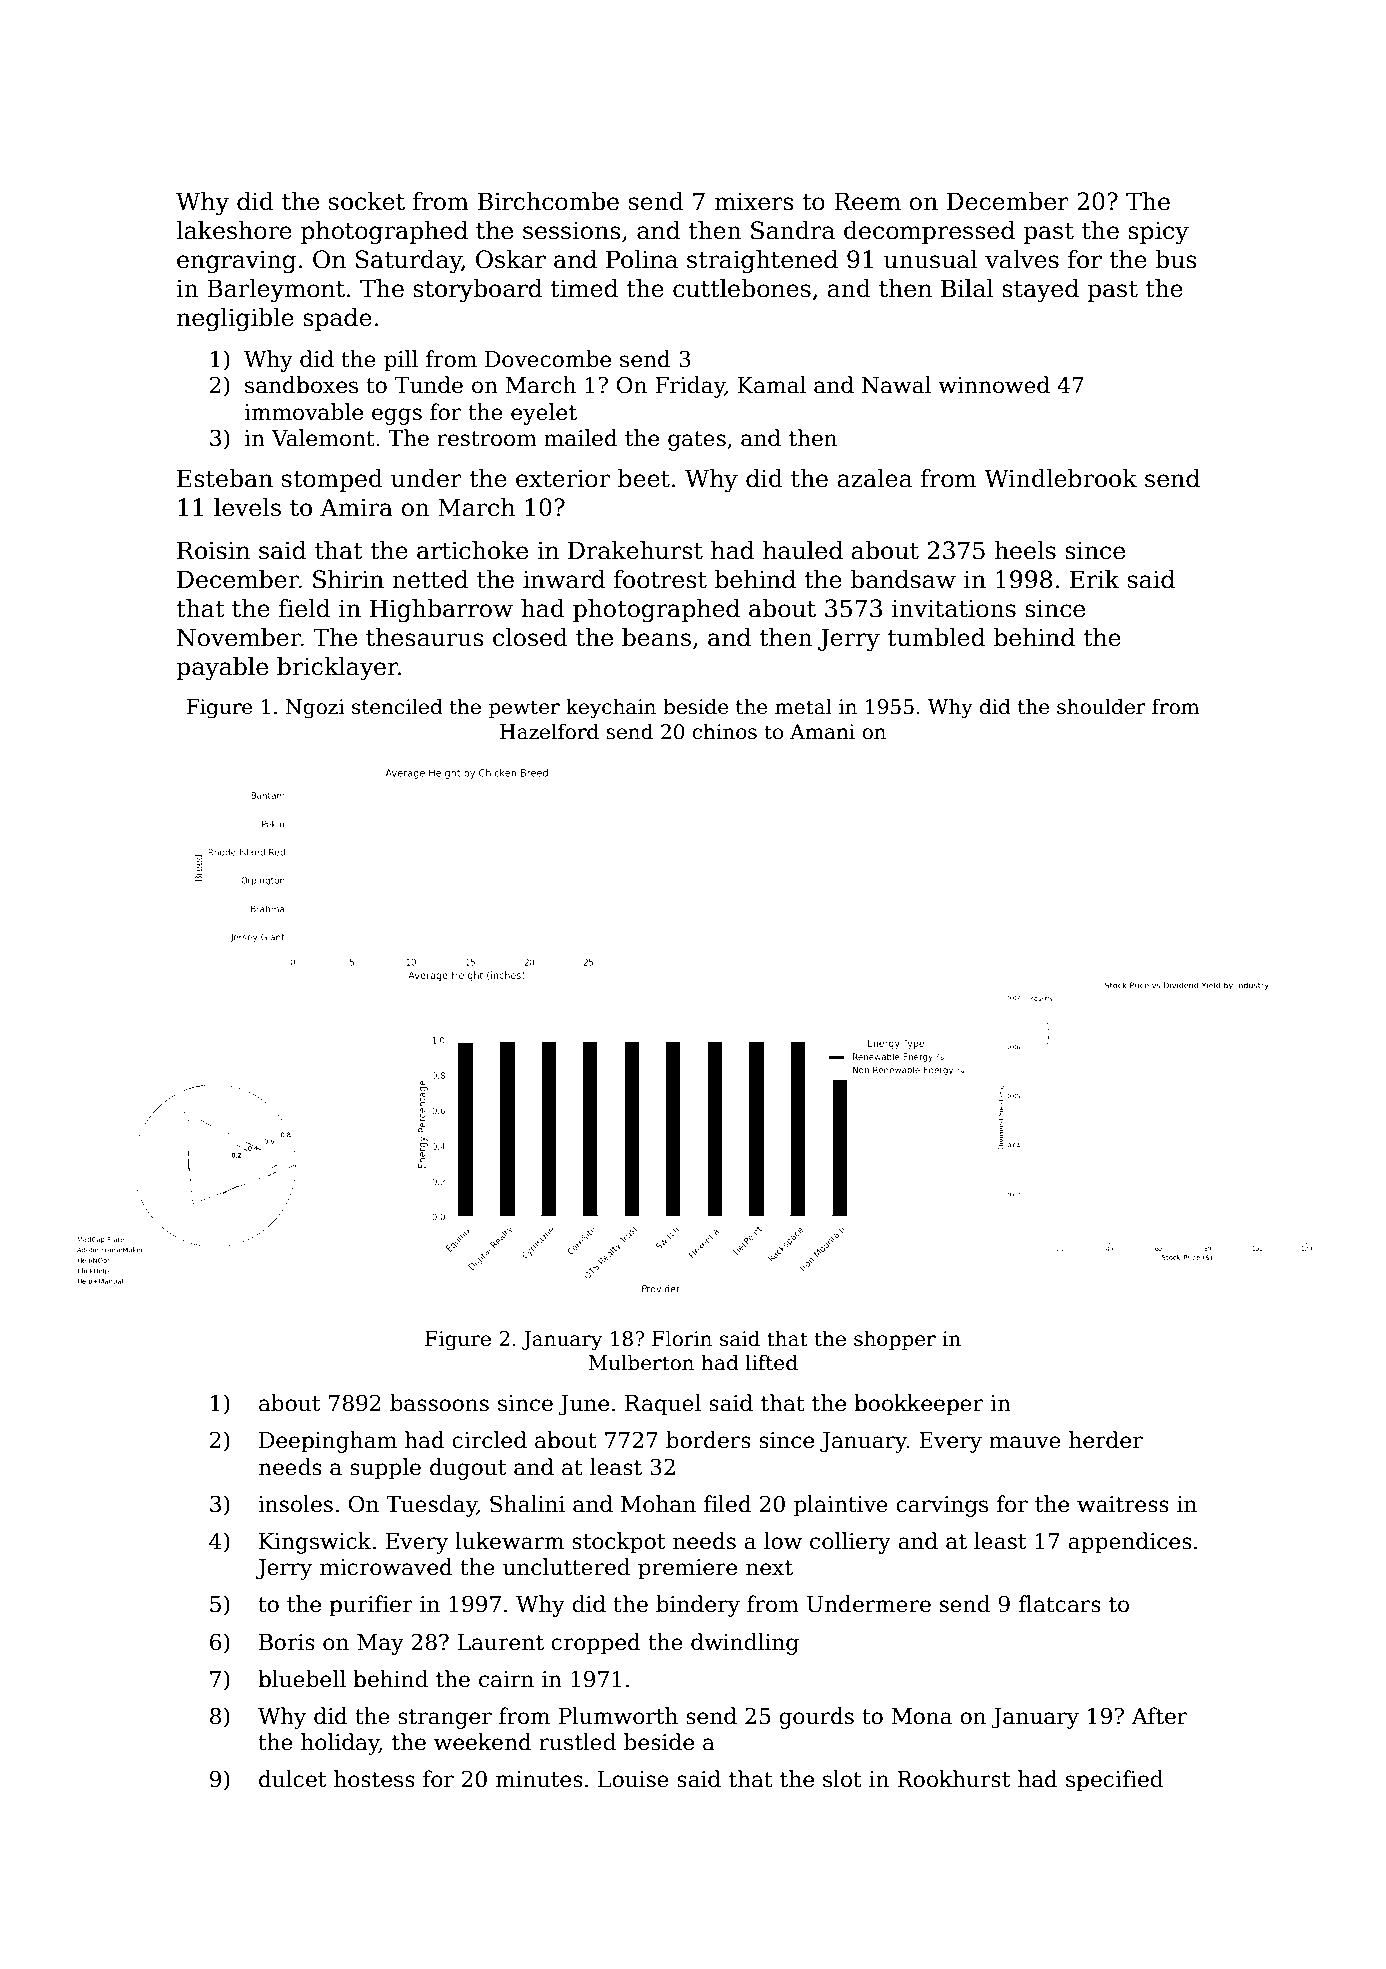 The width and height of the screenshot is (1386, 1969). Describe the element at coordinates (367, 201) in the screenshot. I see `socket` at that location.
